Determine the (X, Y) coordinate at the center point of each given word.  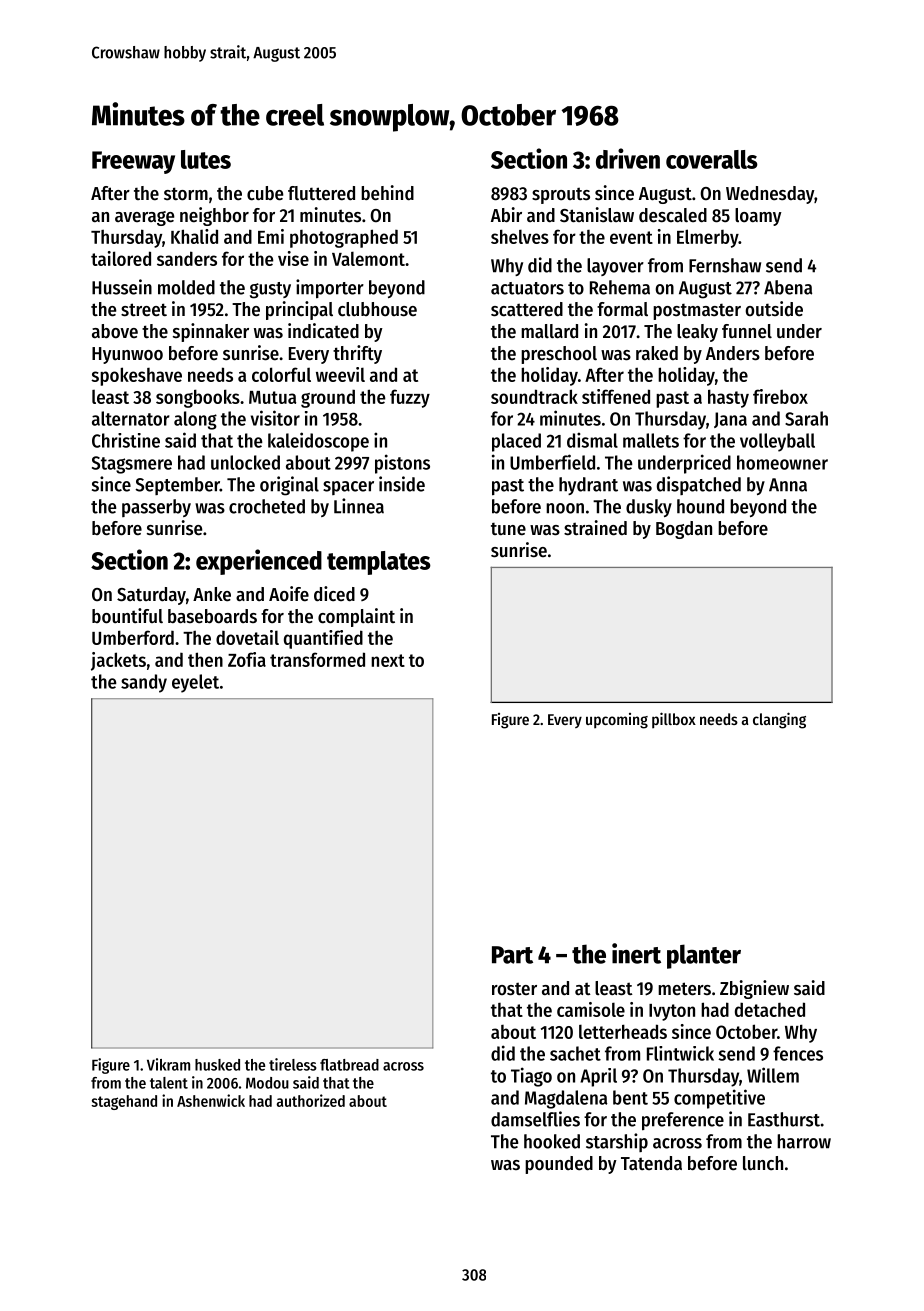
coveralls (712, 159)
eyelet (195, 683)
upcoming (617, 721)
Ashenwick (211, 1100)
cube (265, 193)
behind (387, 193)
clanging (779, 720)
